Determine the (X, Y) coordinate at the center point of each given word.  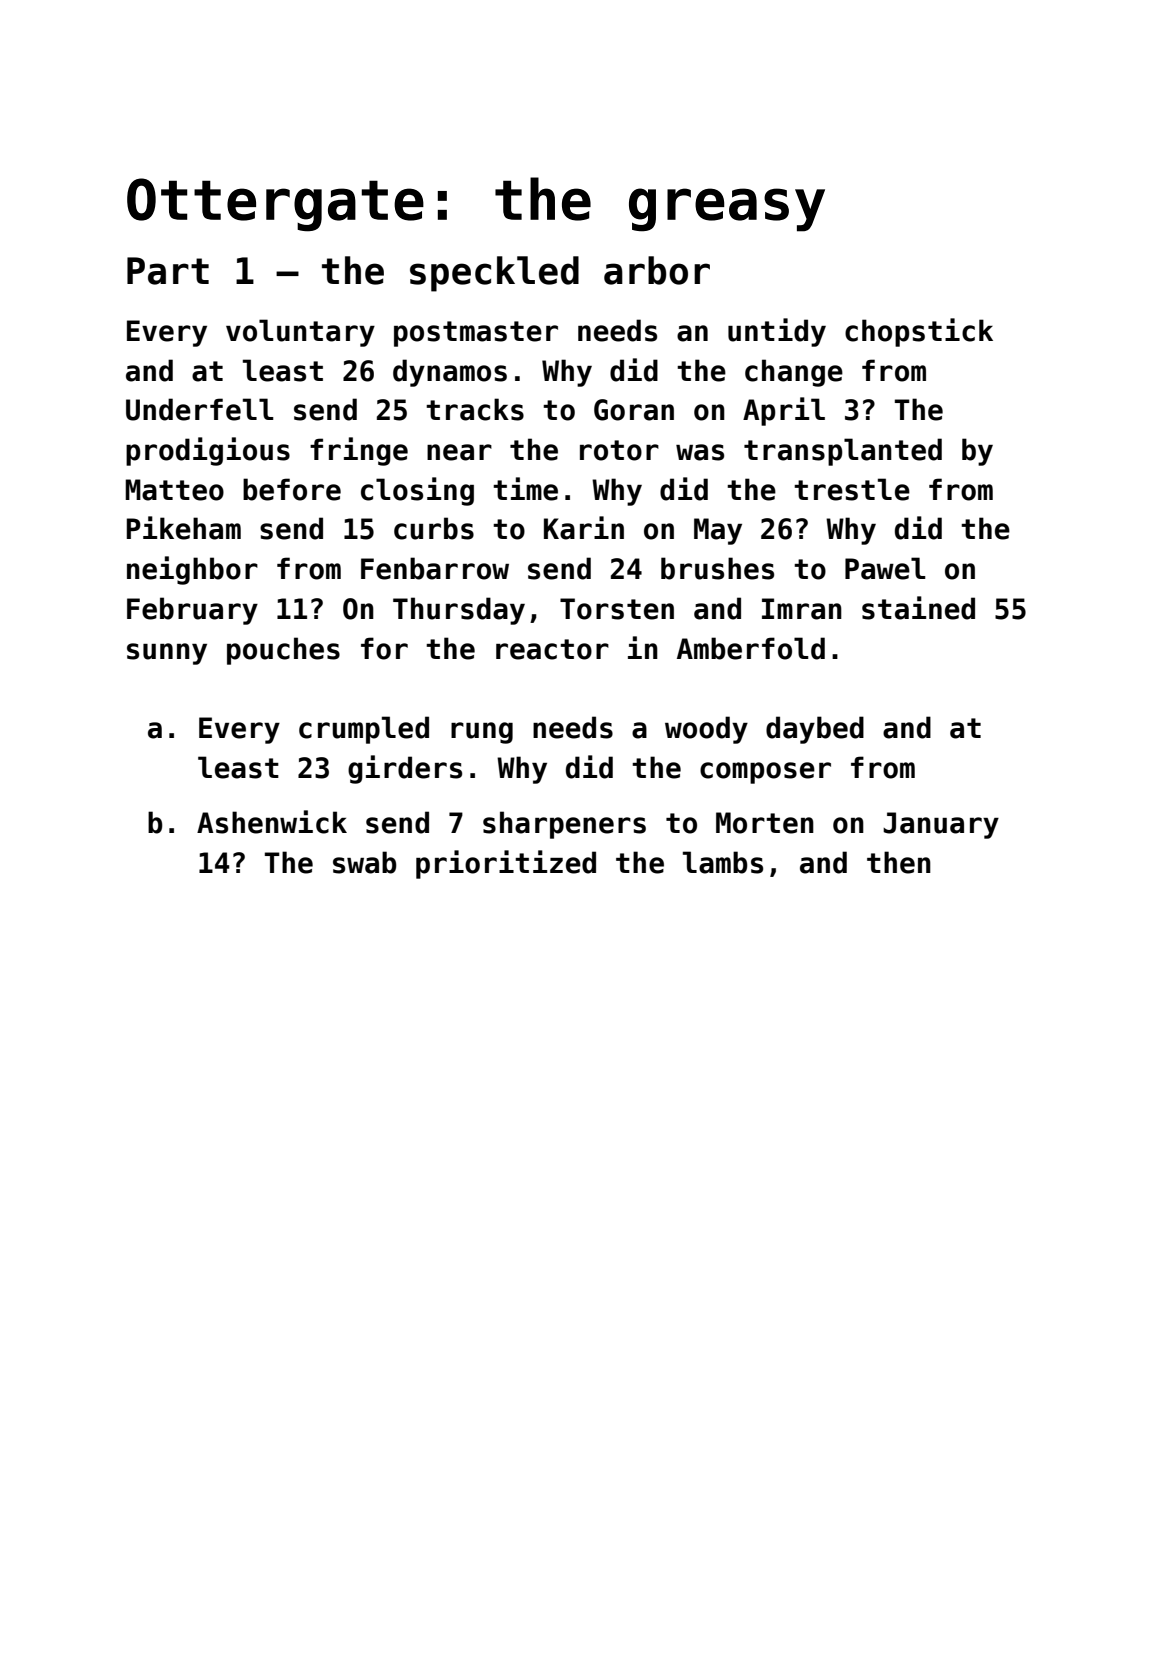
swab (365, 862)
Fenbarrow (435, 568)
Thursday (459, 611)
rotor (619, 450)
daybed (815, 730)
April (784, 411)
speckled (494, 274)
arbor (657, 270)
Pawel (885, 568)
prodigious (208, 451)
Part (168, 271)
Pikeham (184, 528)
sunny (167, 654)
